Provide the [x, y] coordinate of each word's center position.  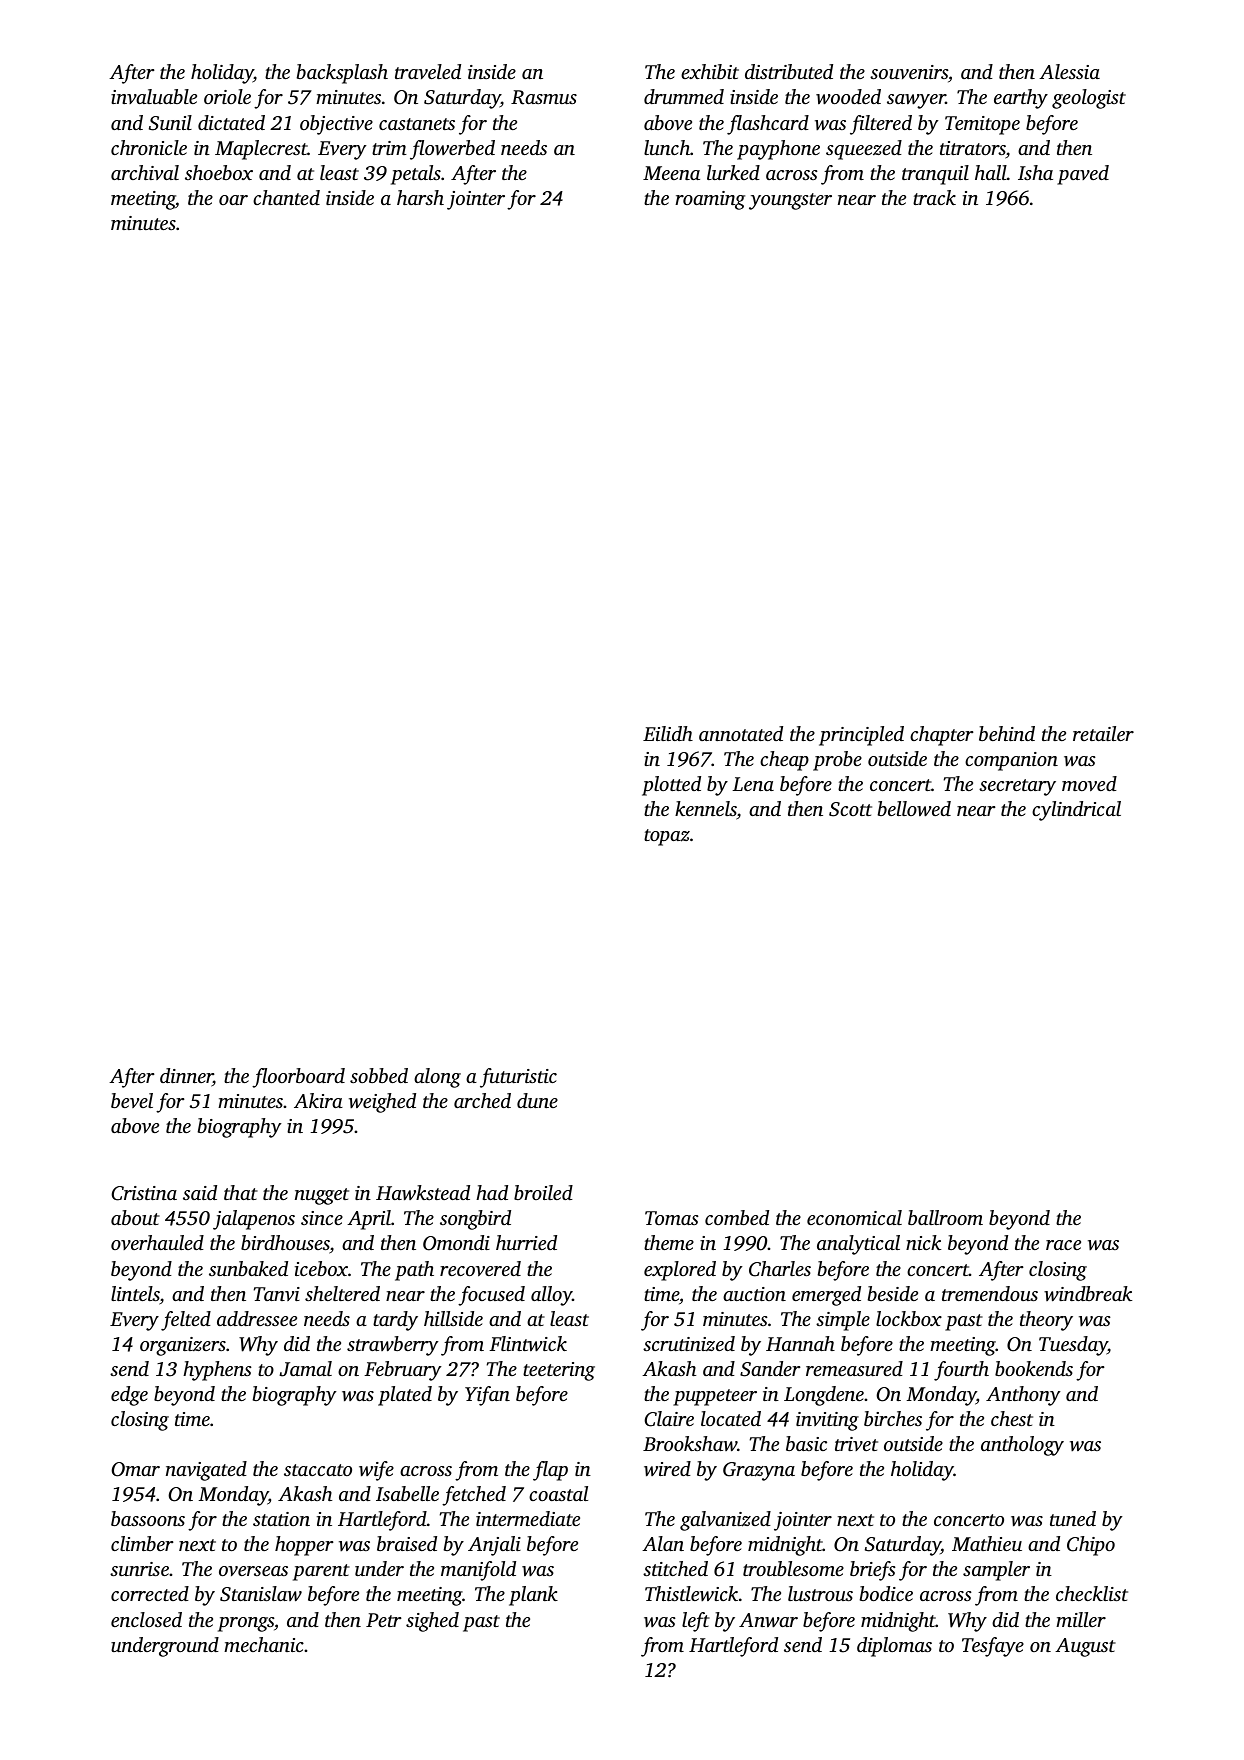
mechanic [264, 1644]
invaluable [154, 96]
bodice [886, 1593]
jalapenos [254, 1220]
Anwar [768, 1620]
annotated [741, 733]
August [1085, 1647]
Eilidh [668, 733]
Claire [669, 1419]
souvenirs [909, 72]
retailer [1103, 733]
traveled [428, 71]
